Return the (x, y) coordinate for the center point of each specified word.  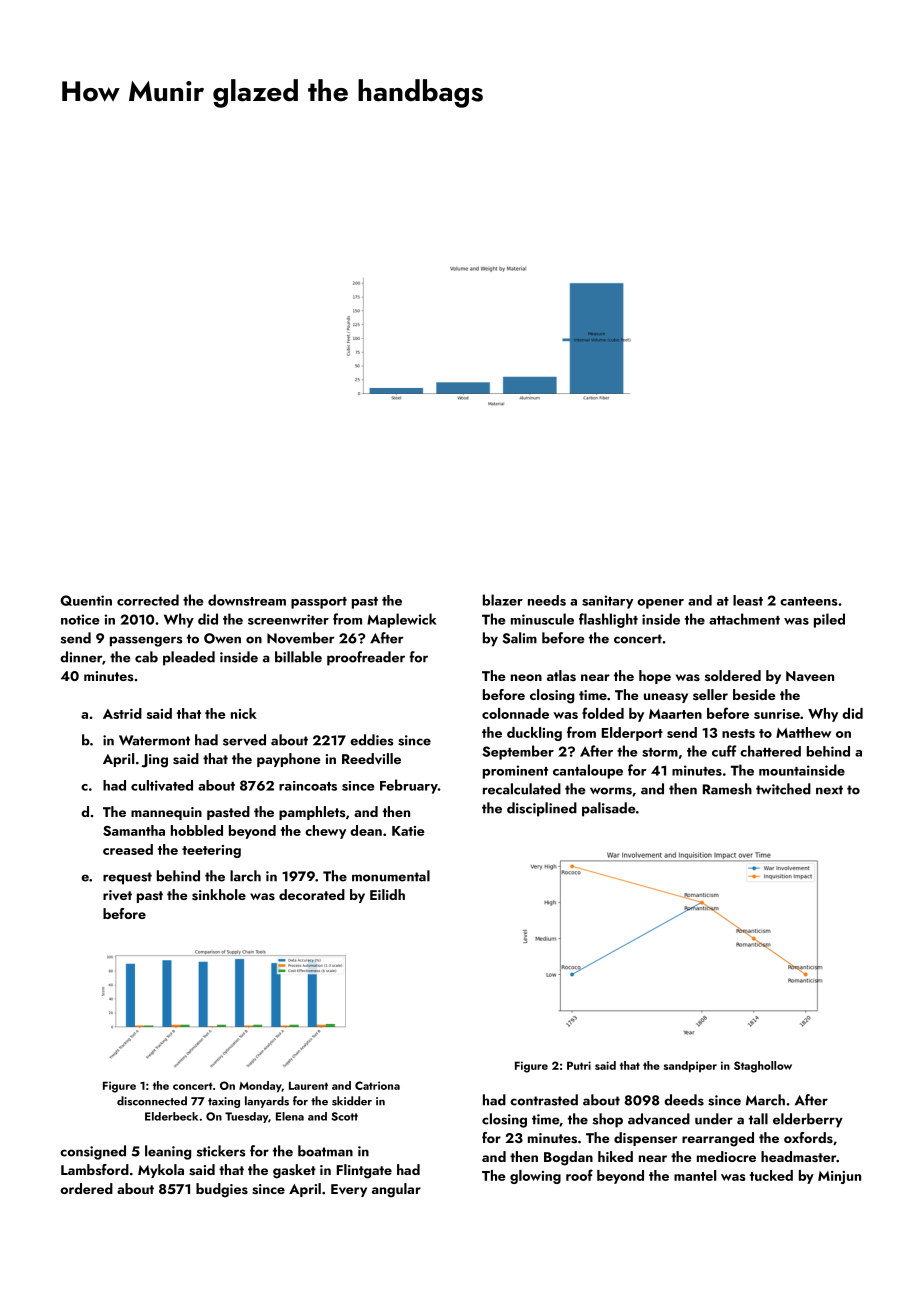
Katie (408, 831)
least (748, 600)
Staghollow (763, 1067)
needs (547, 600)
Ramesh (727, 789)
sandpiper (690, 1067)
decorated (312, 894)
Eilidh (387, 894)
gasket (294, 1171)
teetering (211, 851)
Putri (579, 1065)
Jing (154, 761)
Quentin (86, 600)
